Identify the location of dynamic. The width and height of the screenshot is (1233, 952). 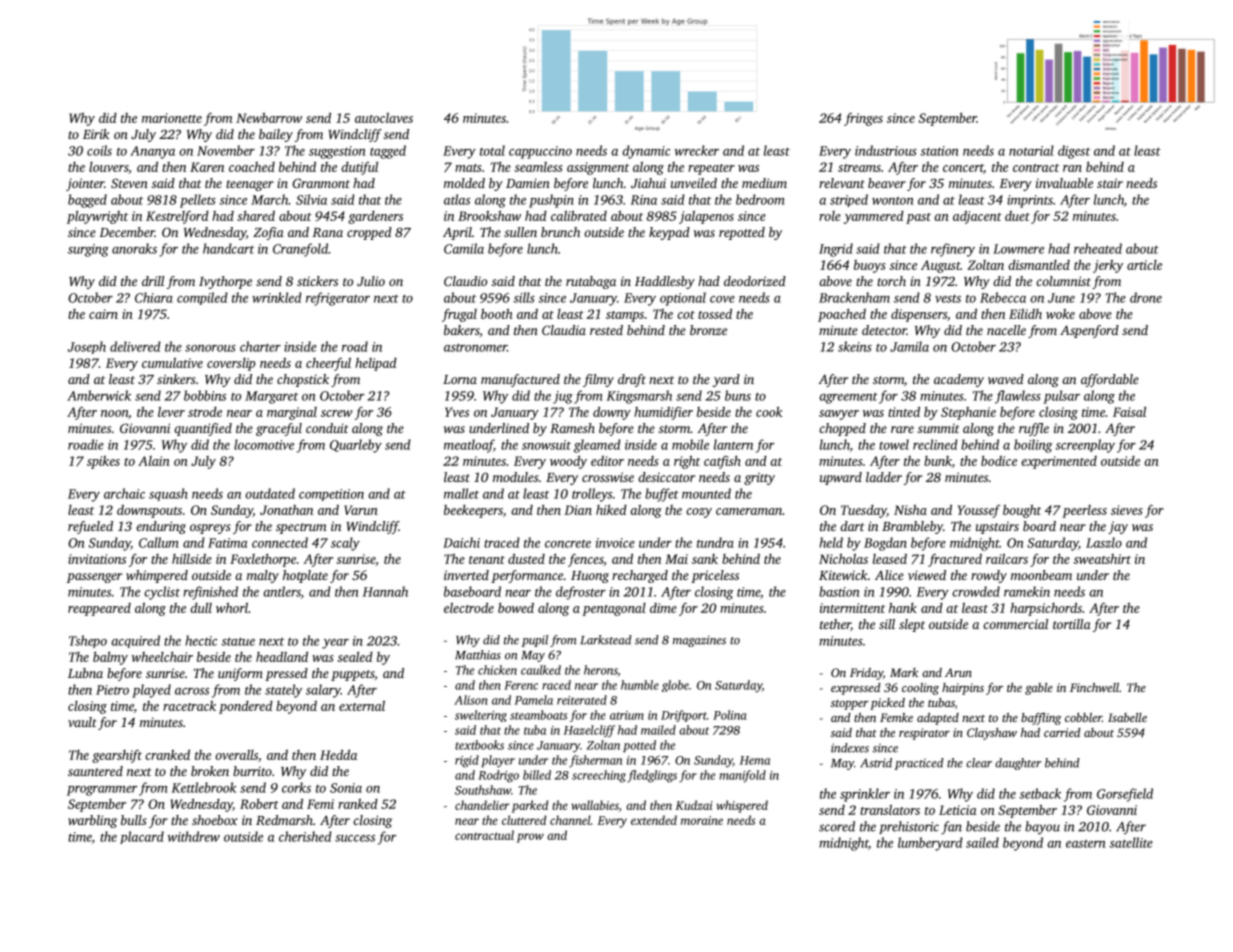
(646, 152).
